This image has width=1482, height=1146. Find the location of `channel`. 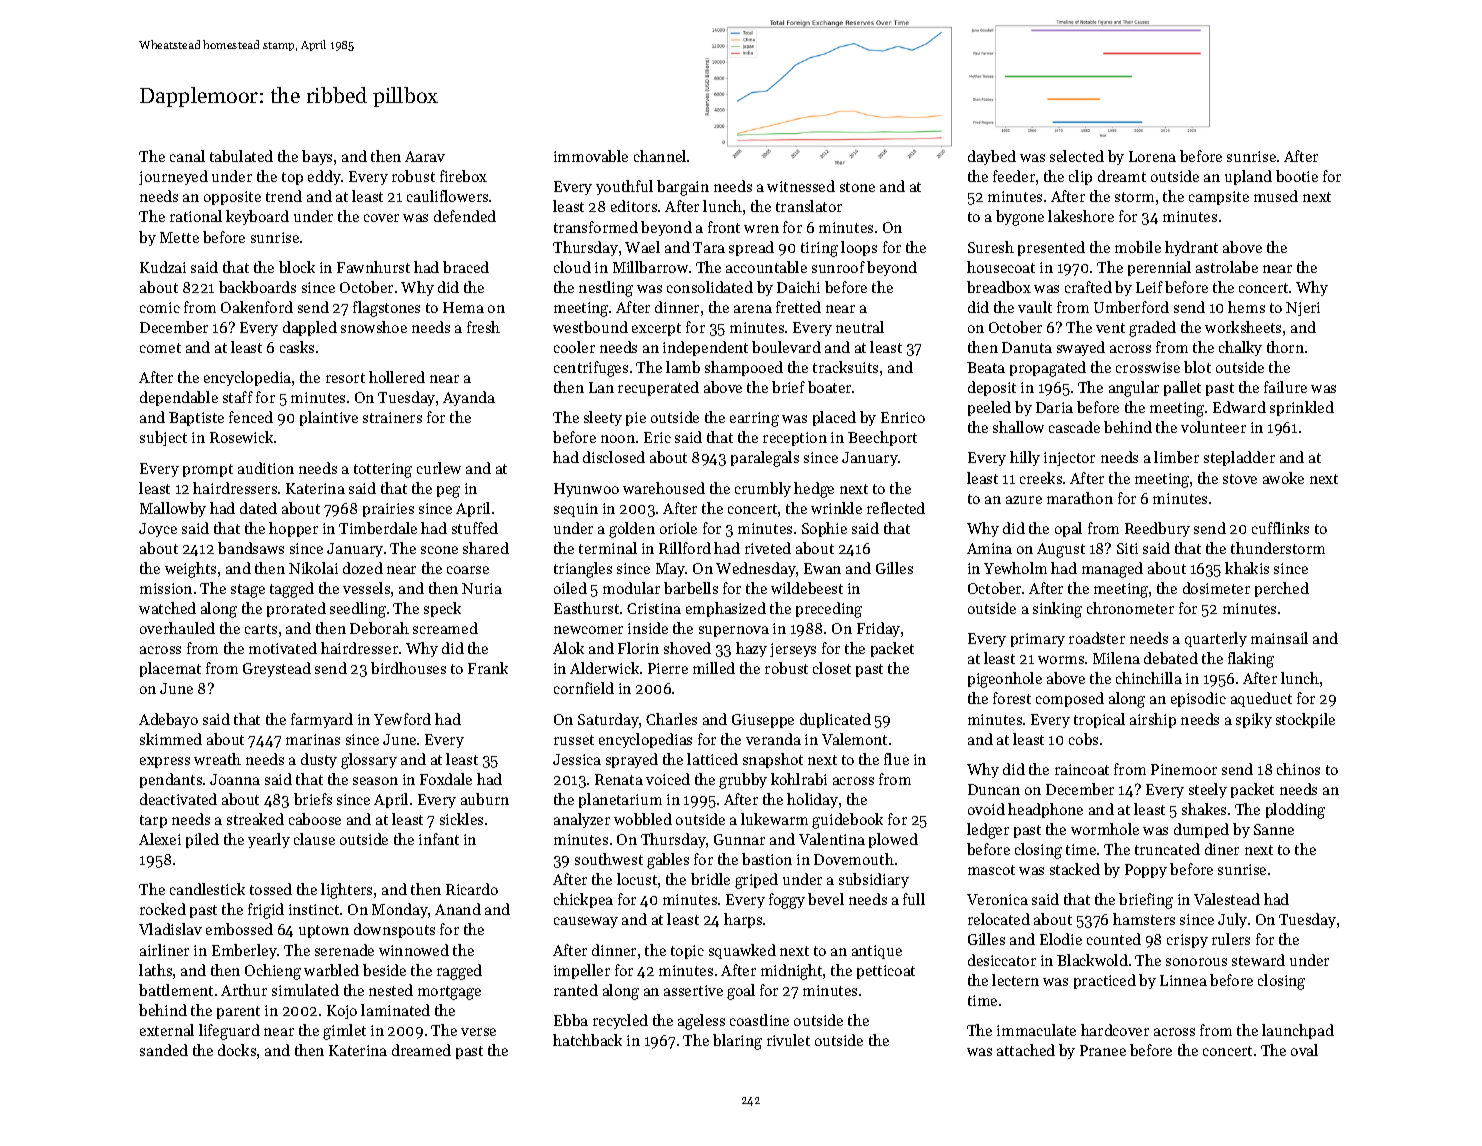

channel is located at coordinates (660, 156).
